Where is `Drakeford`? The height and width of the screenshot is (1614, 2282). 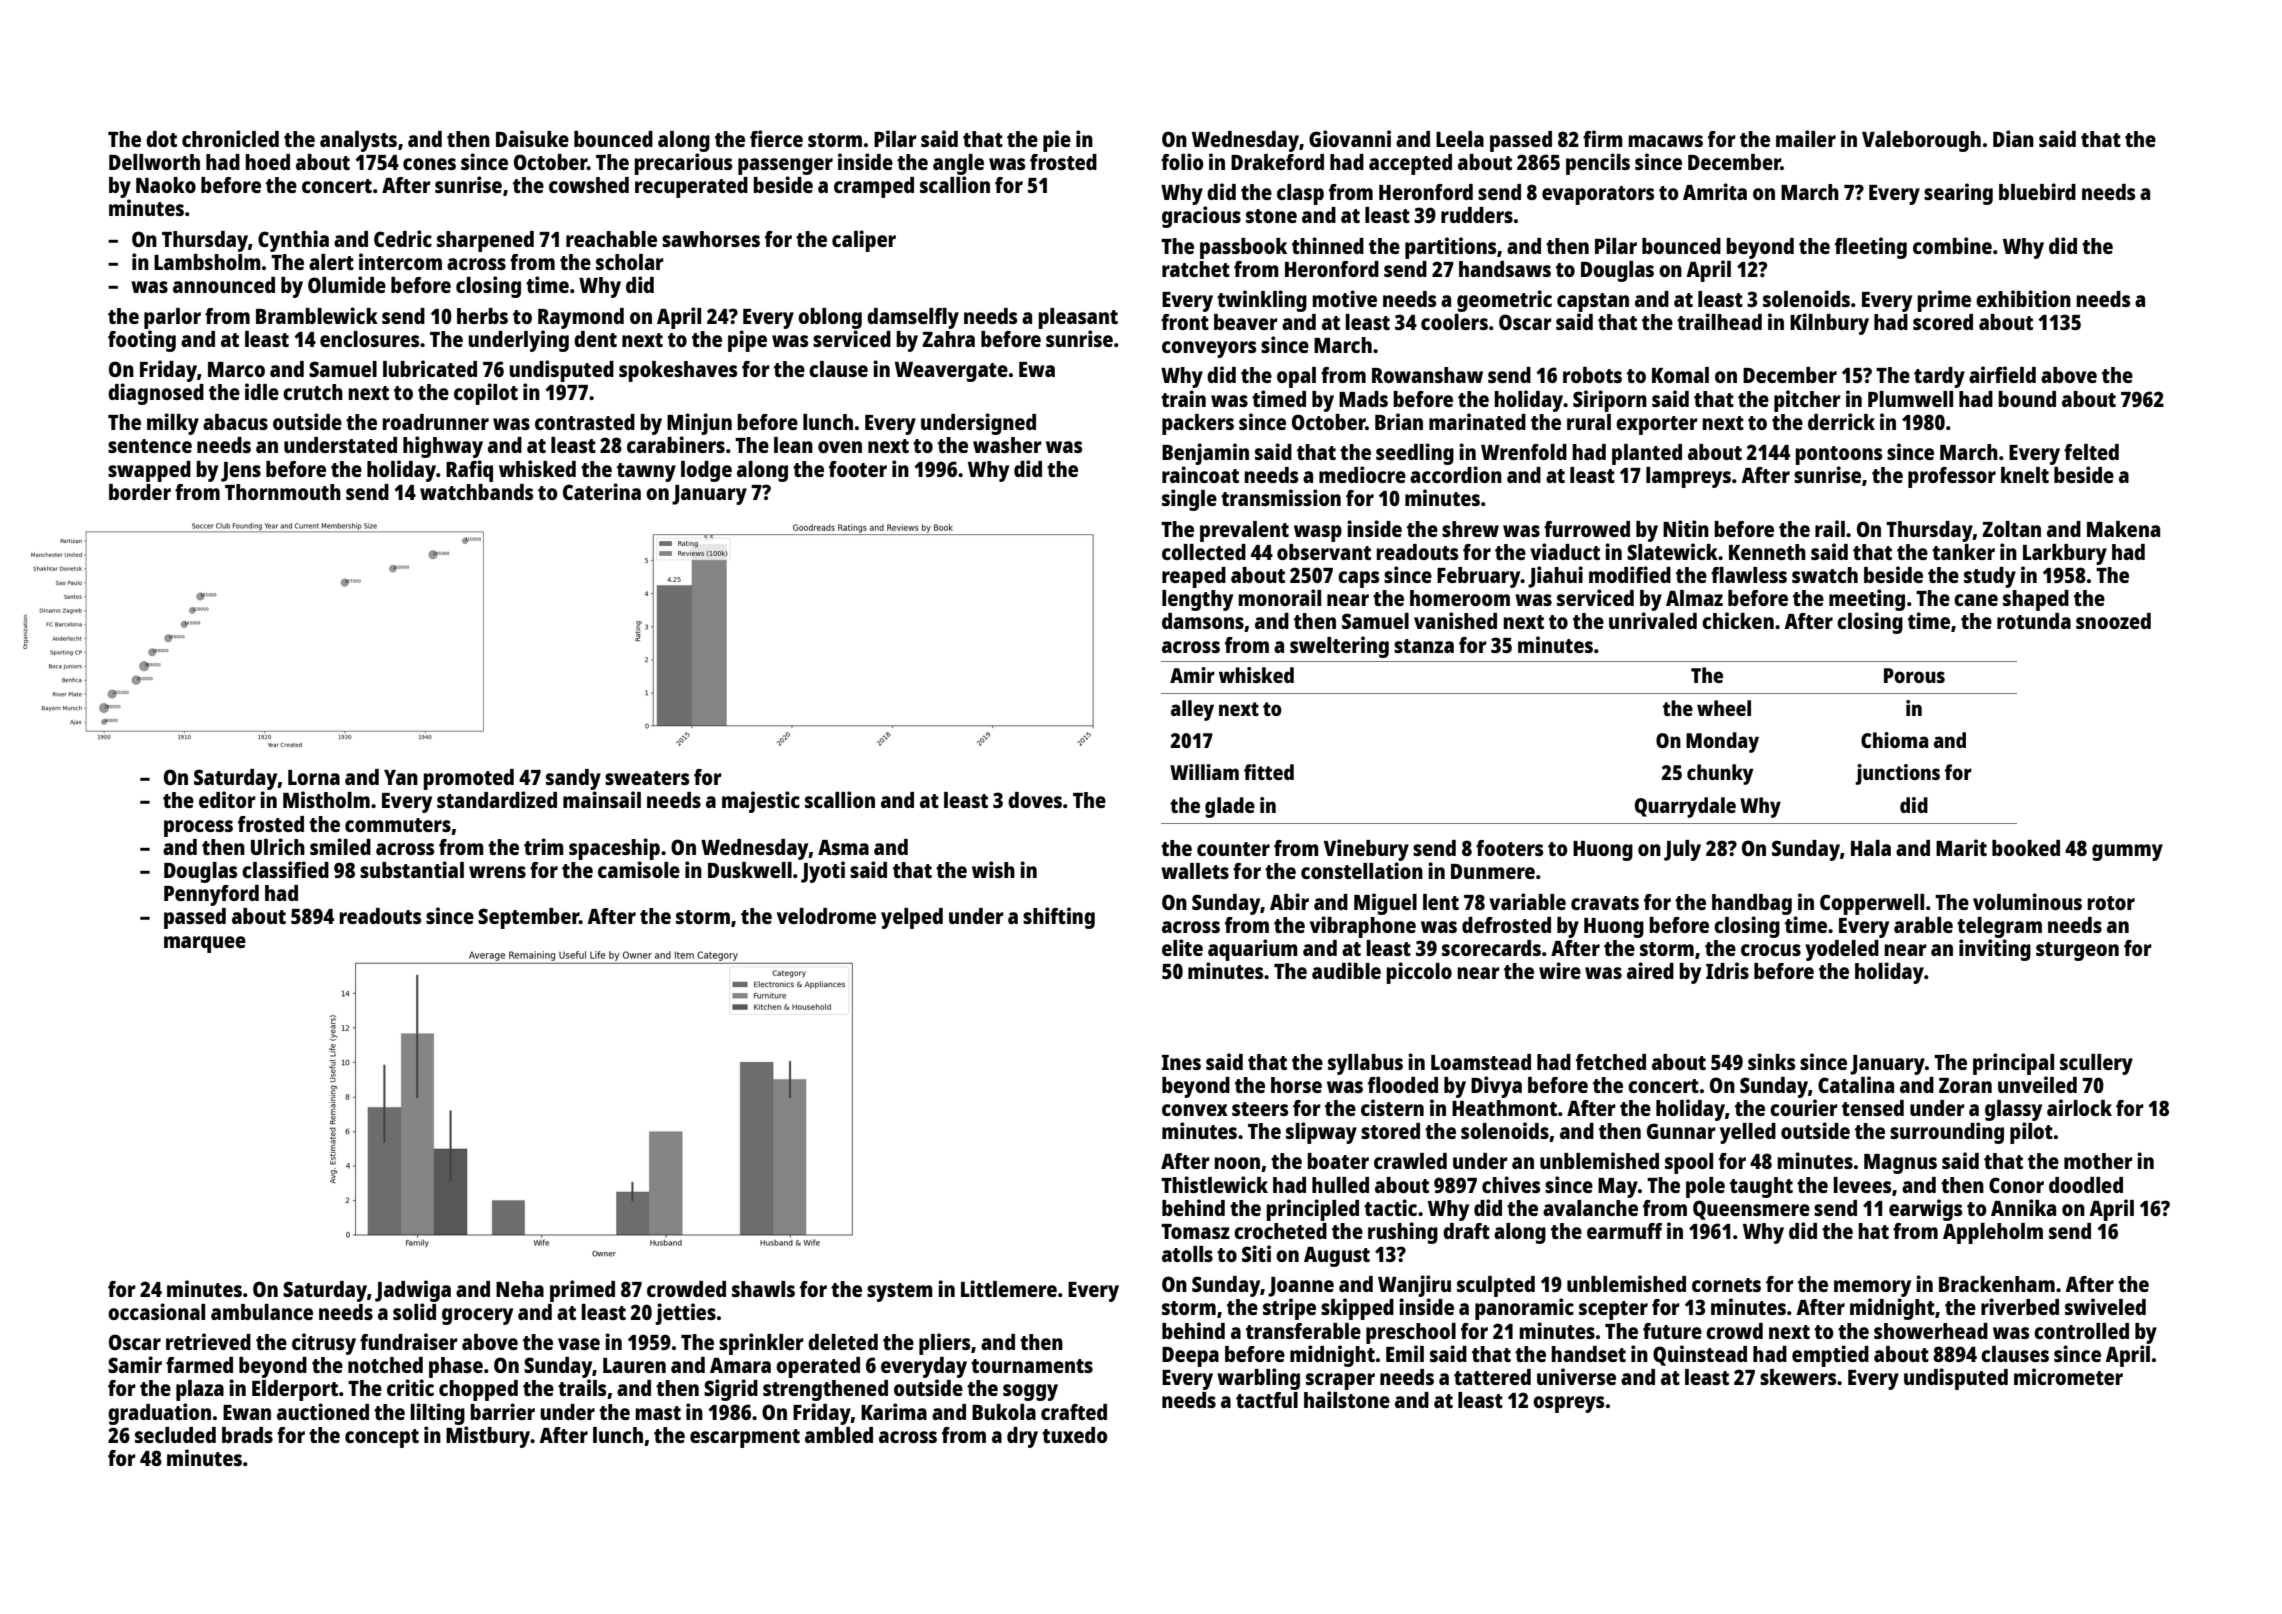
Drakeford is located at coordinates (1277, 162).
